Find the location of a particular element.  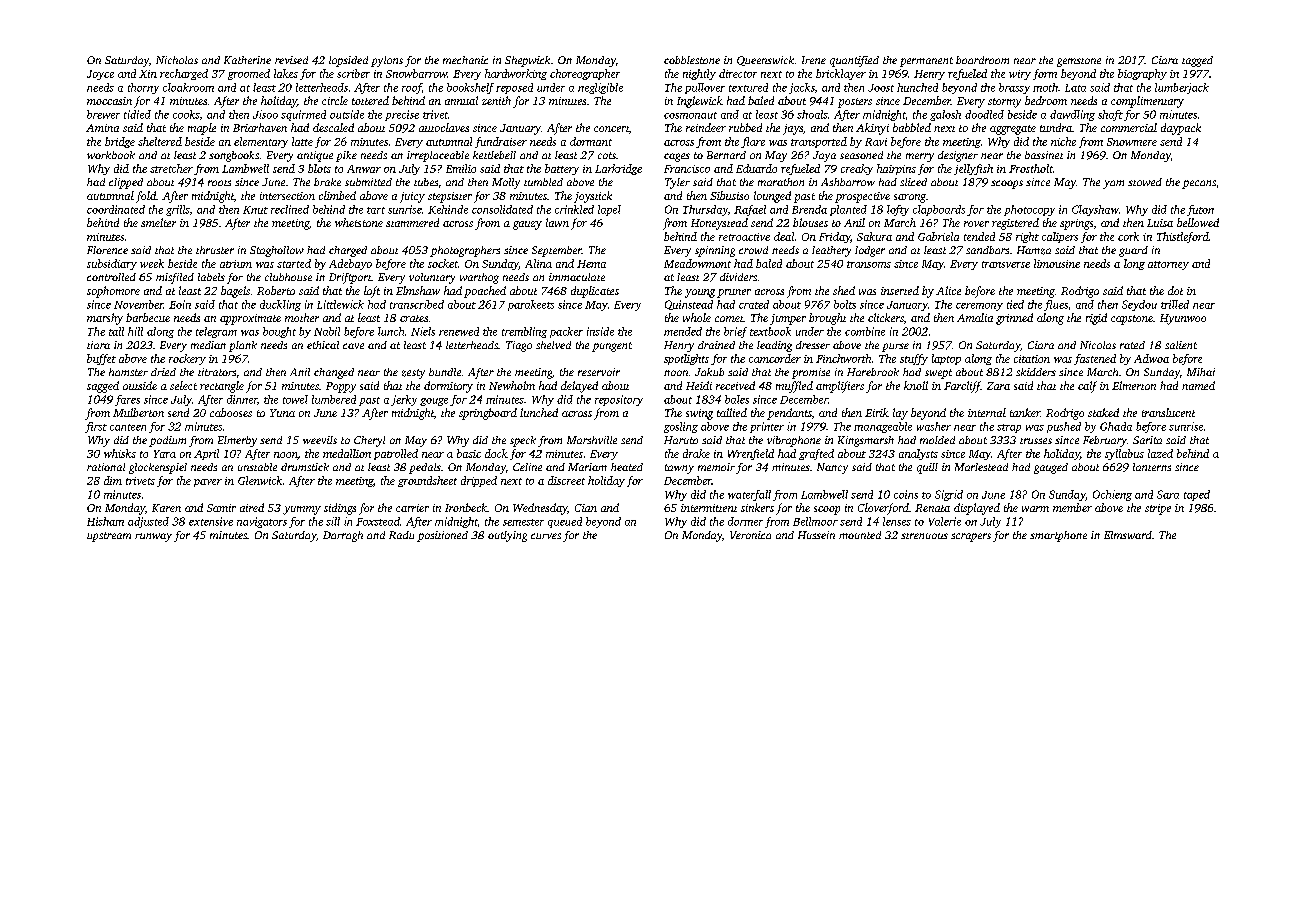

submitted is located at coordinates (368, 182).
